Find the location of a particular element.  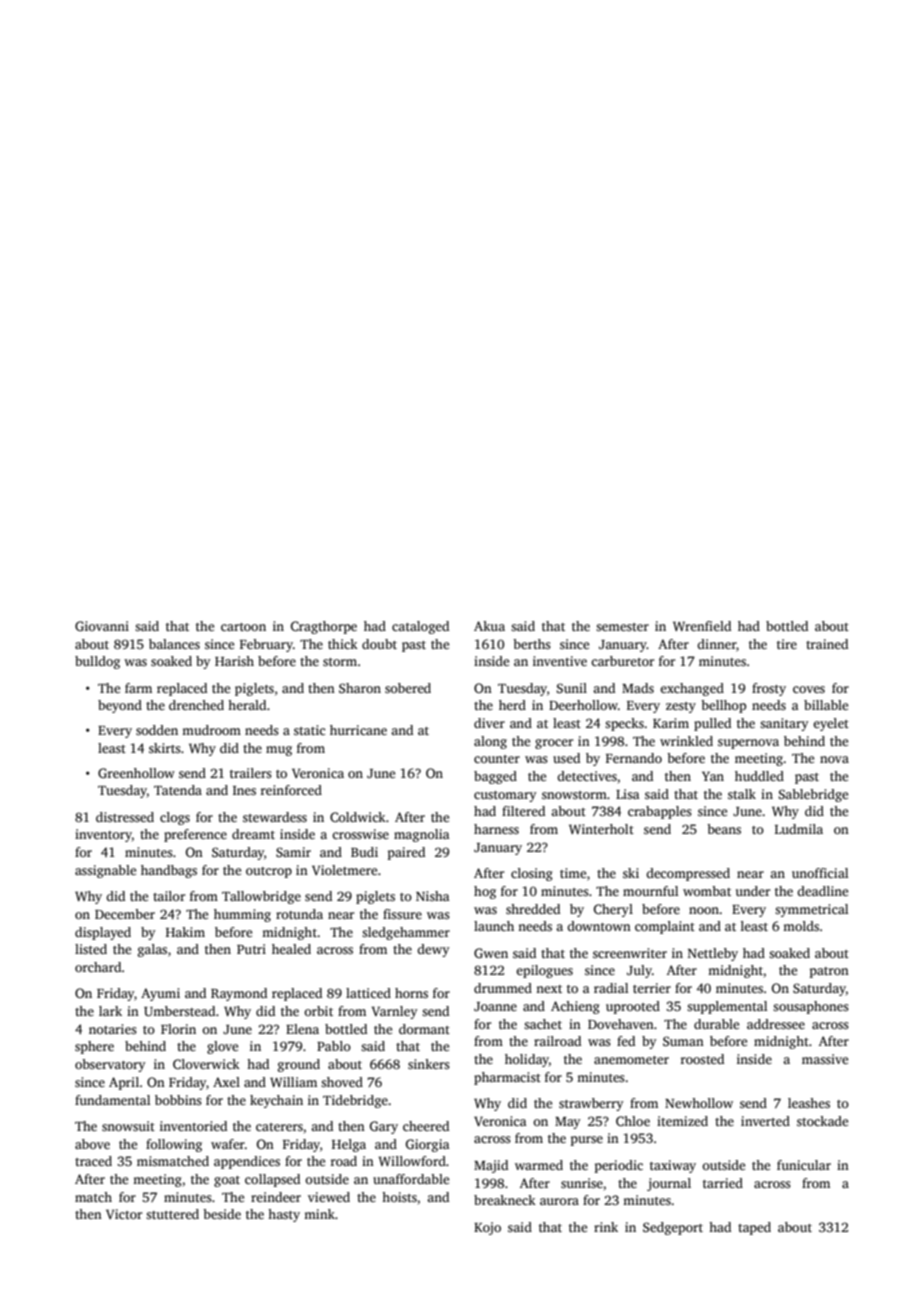

supplemental is located at coordinates (727, 1007).
